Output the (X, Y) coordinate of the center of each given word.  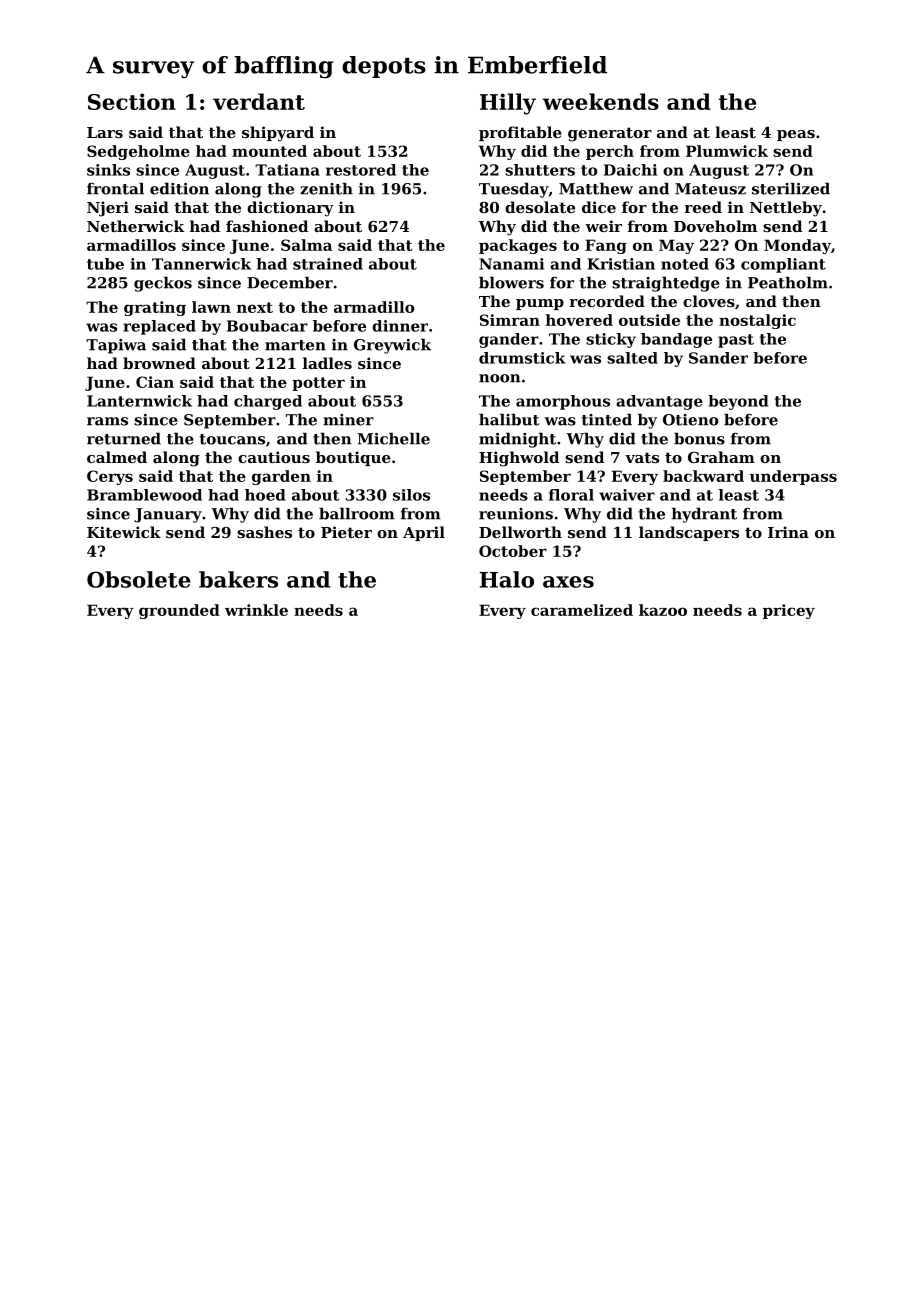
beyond (738, 402)
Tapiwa (116, 346)
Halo (506, 579)
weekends (601, 101)
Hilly (508, 104)
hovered (579, 320)
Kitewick (124, 532)
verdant (259, 101)
